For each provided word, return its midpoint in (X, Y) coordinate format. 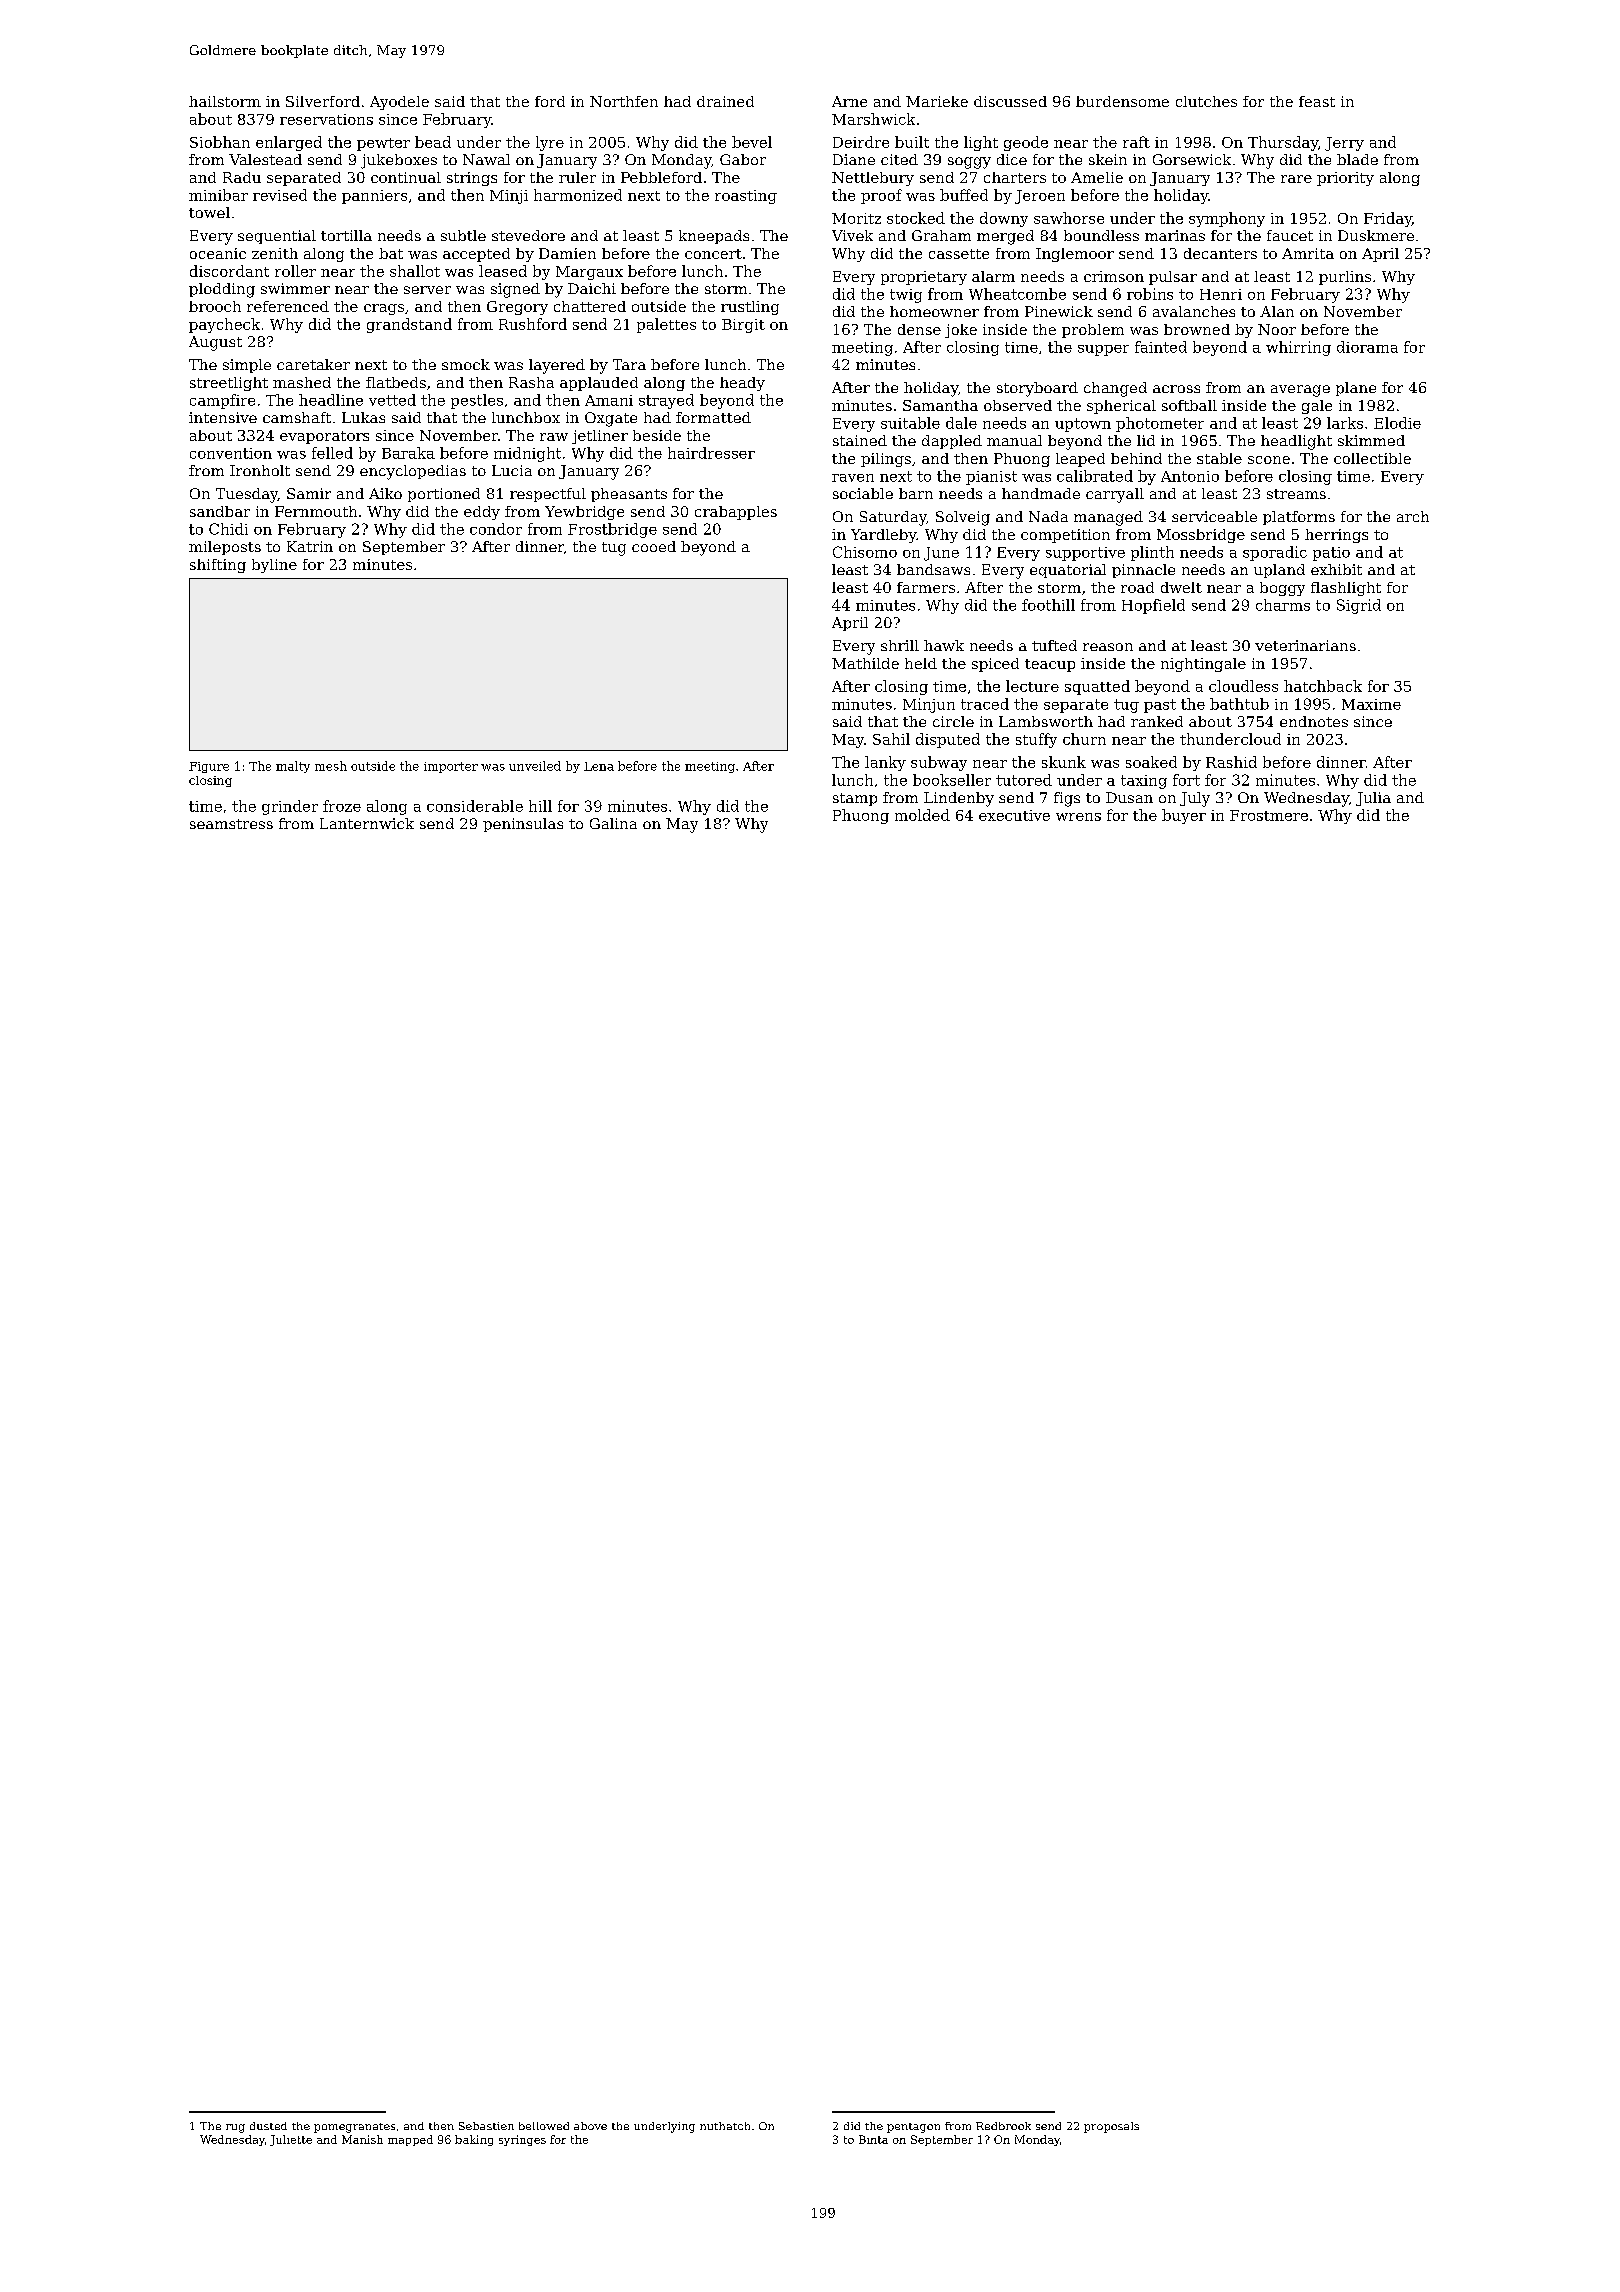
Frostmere (1269, 815)
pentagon (913, 2128)
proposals (1111, 2127)
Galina (613, 823)
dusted (268, 2126)
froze (342, 806)
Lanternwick (367, 823)
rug (235, 2128)
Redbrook (1003, 2126)
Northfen (624, 101)
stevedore (528, 235)
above (590, 2126)
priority (1345, 179)
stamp (855, 799)
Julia (1373, 799)
